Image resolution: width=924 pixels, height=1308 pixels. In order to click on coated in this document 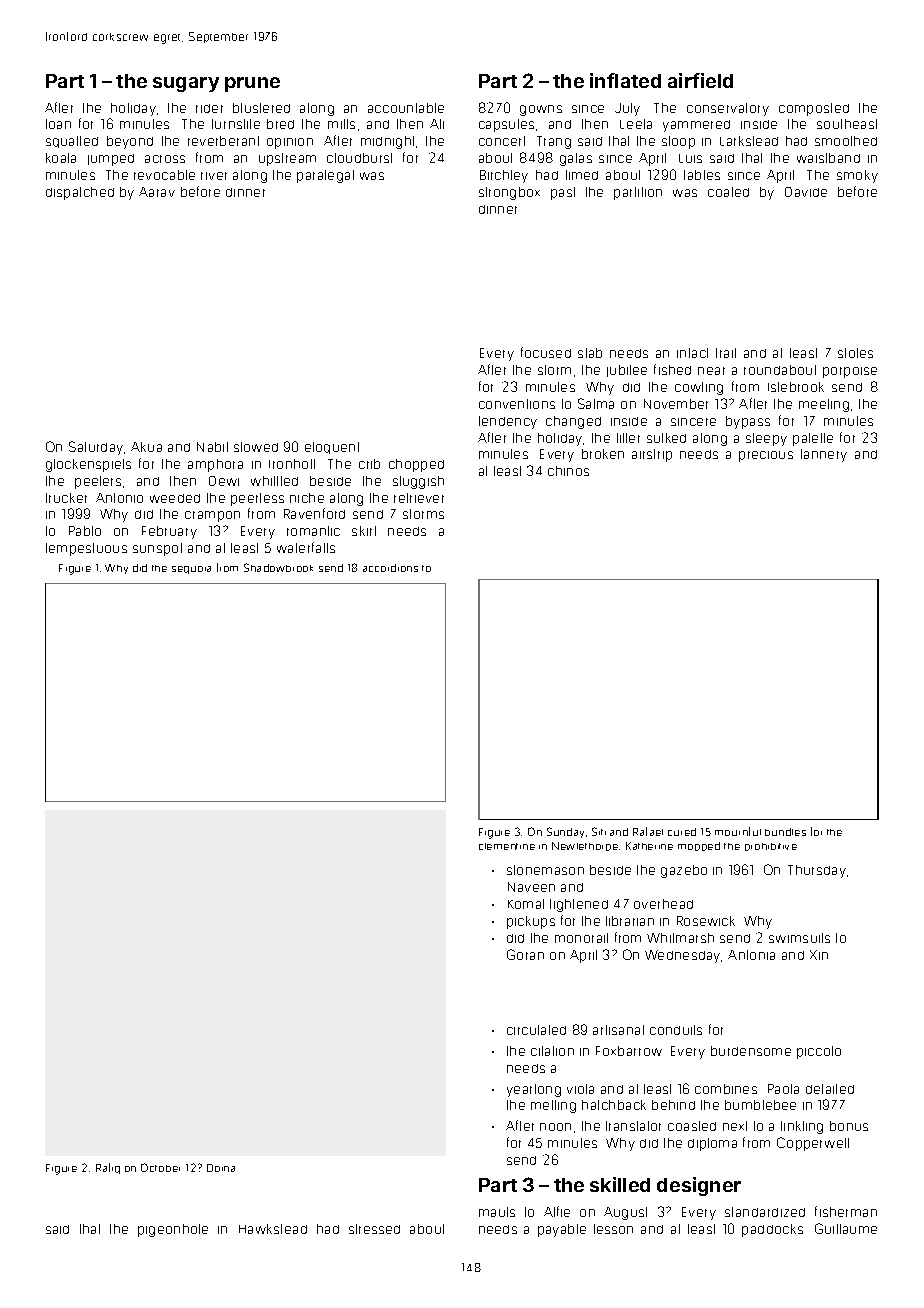, I will do `click(728, 192)`.
